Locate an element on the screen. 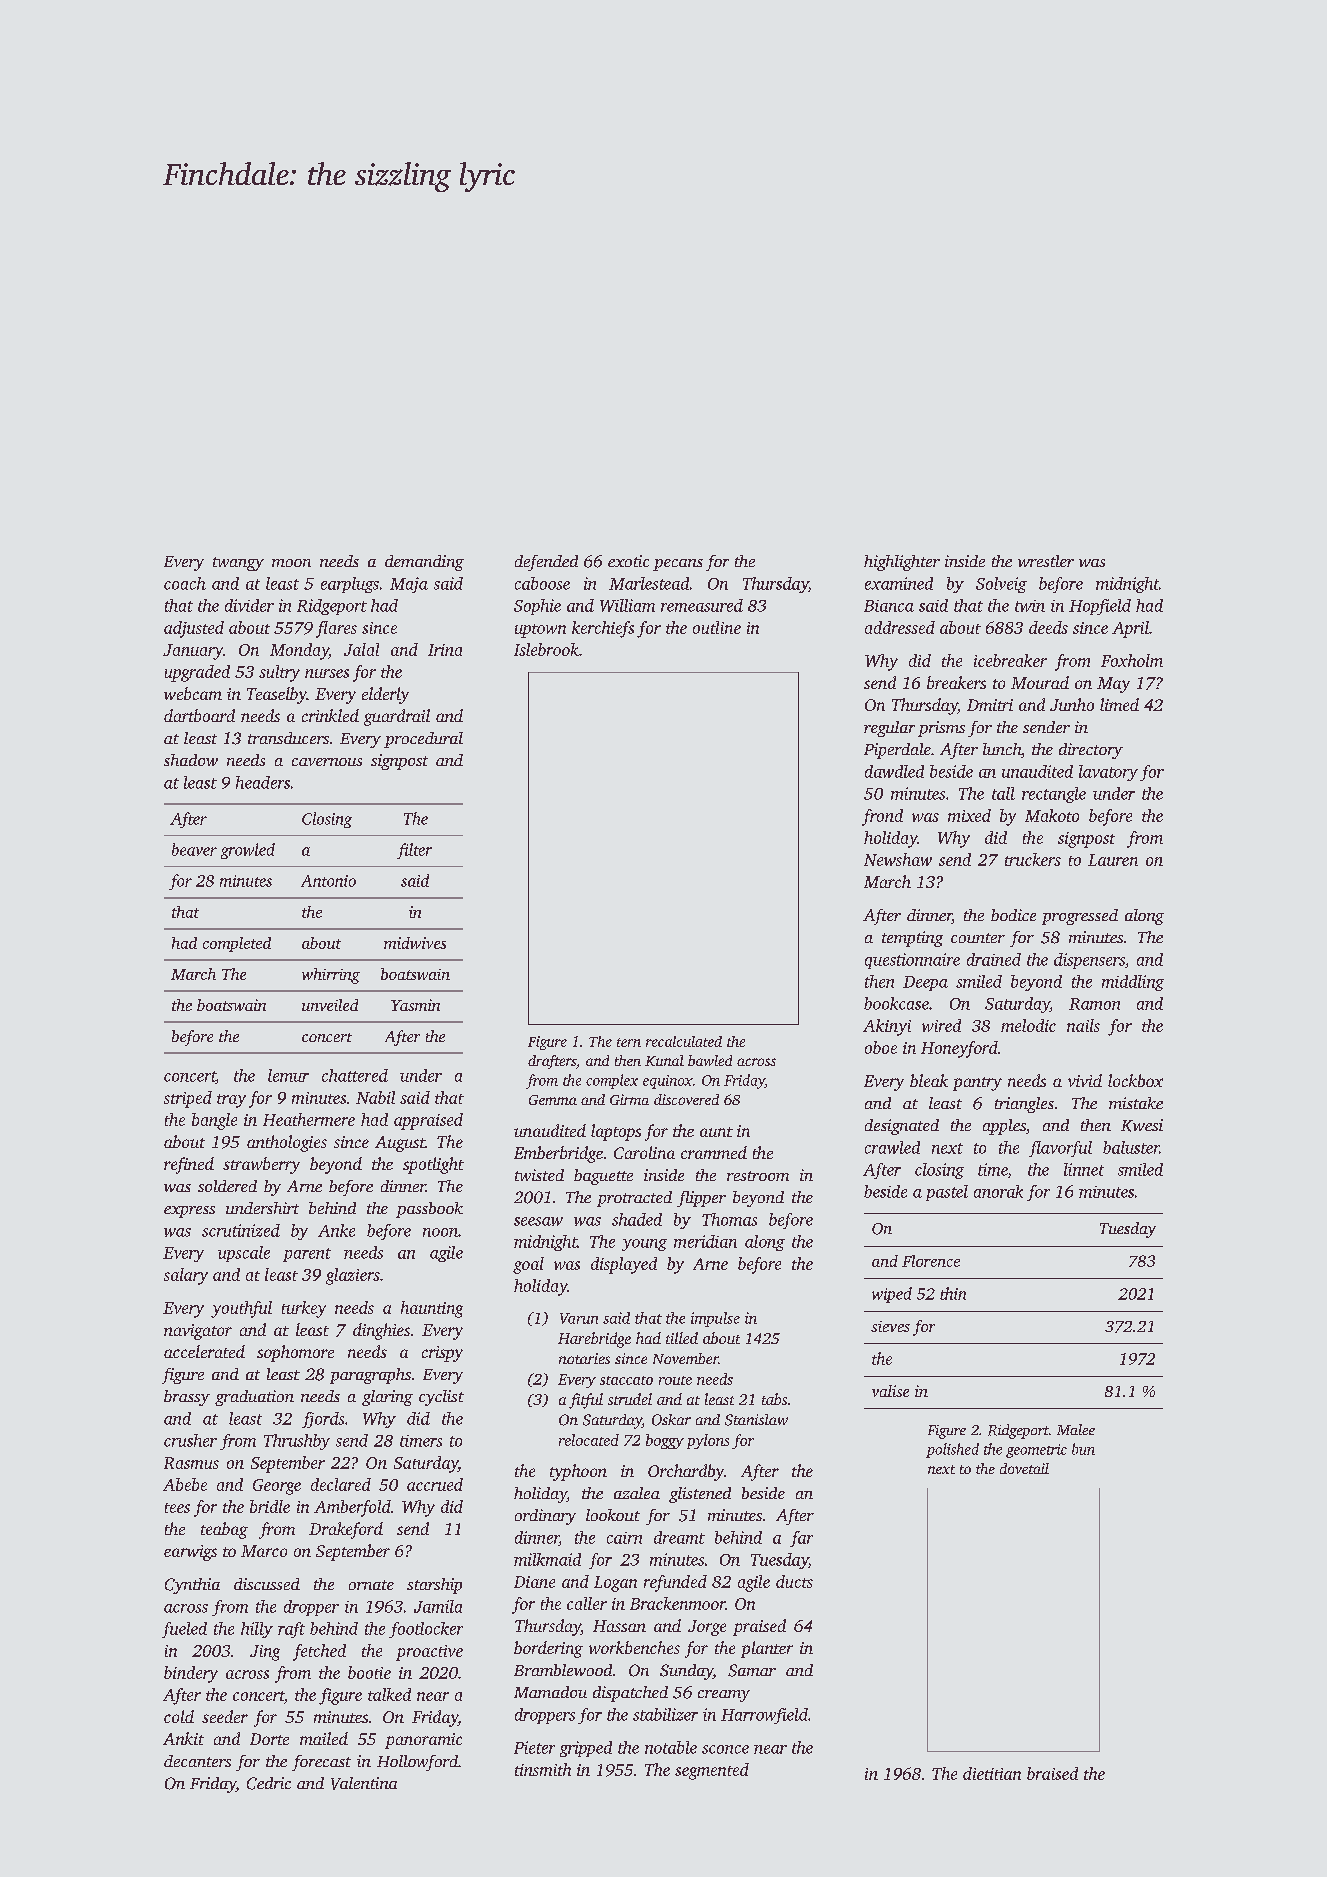 The image size is (1327, 1877). icebreaker is located at coordinates (1010, 660).
